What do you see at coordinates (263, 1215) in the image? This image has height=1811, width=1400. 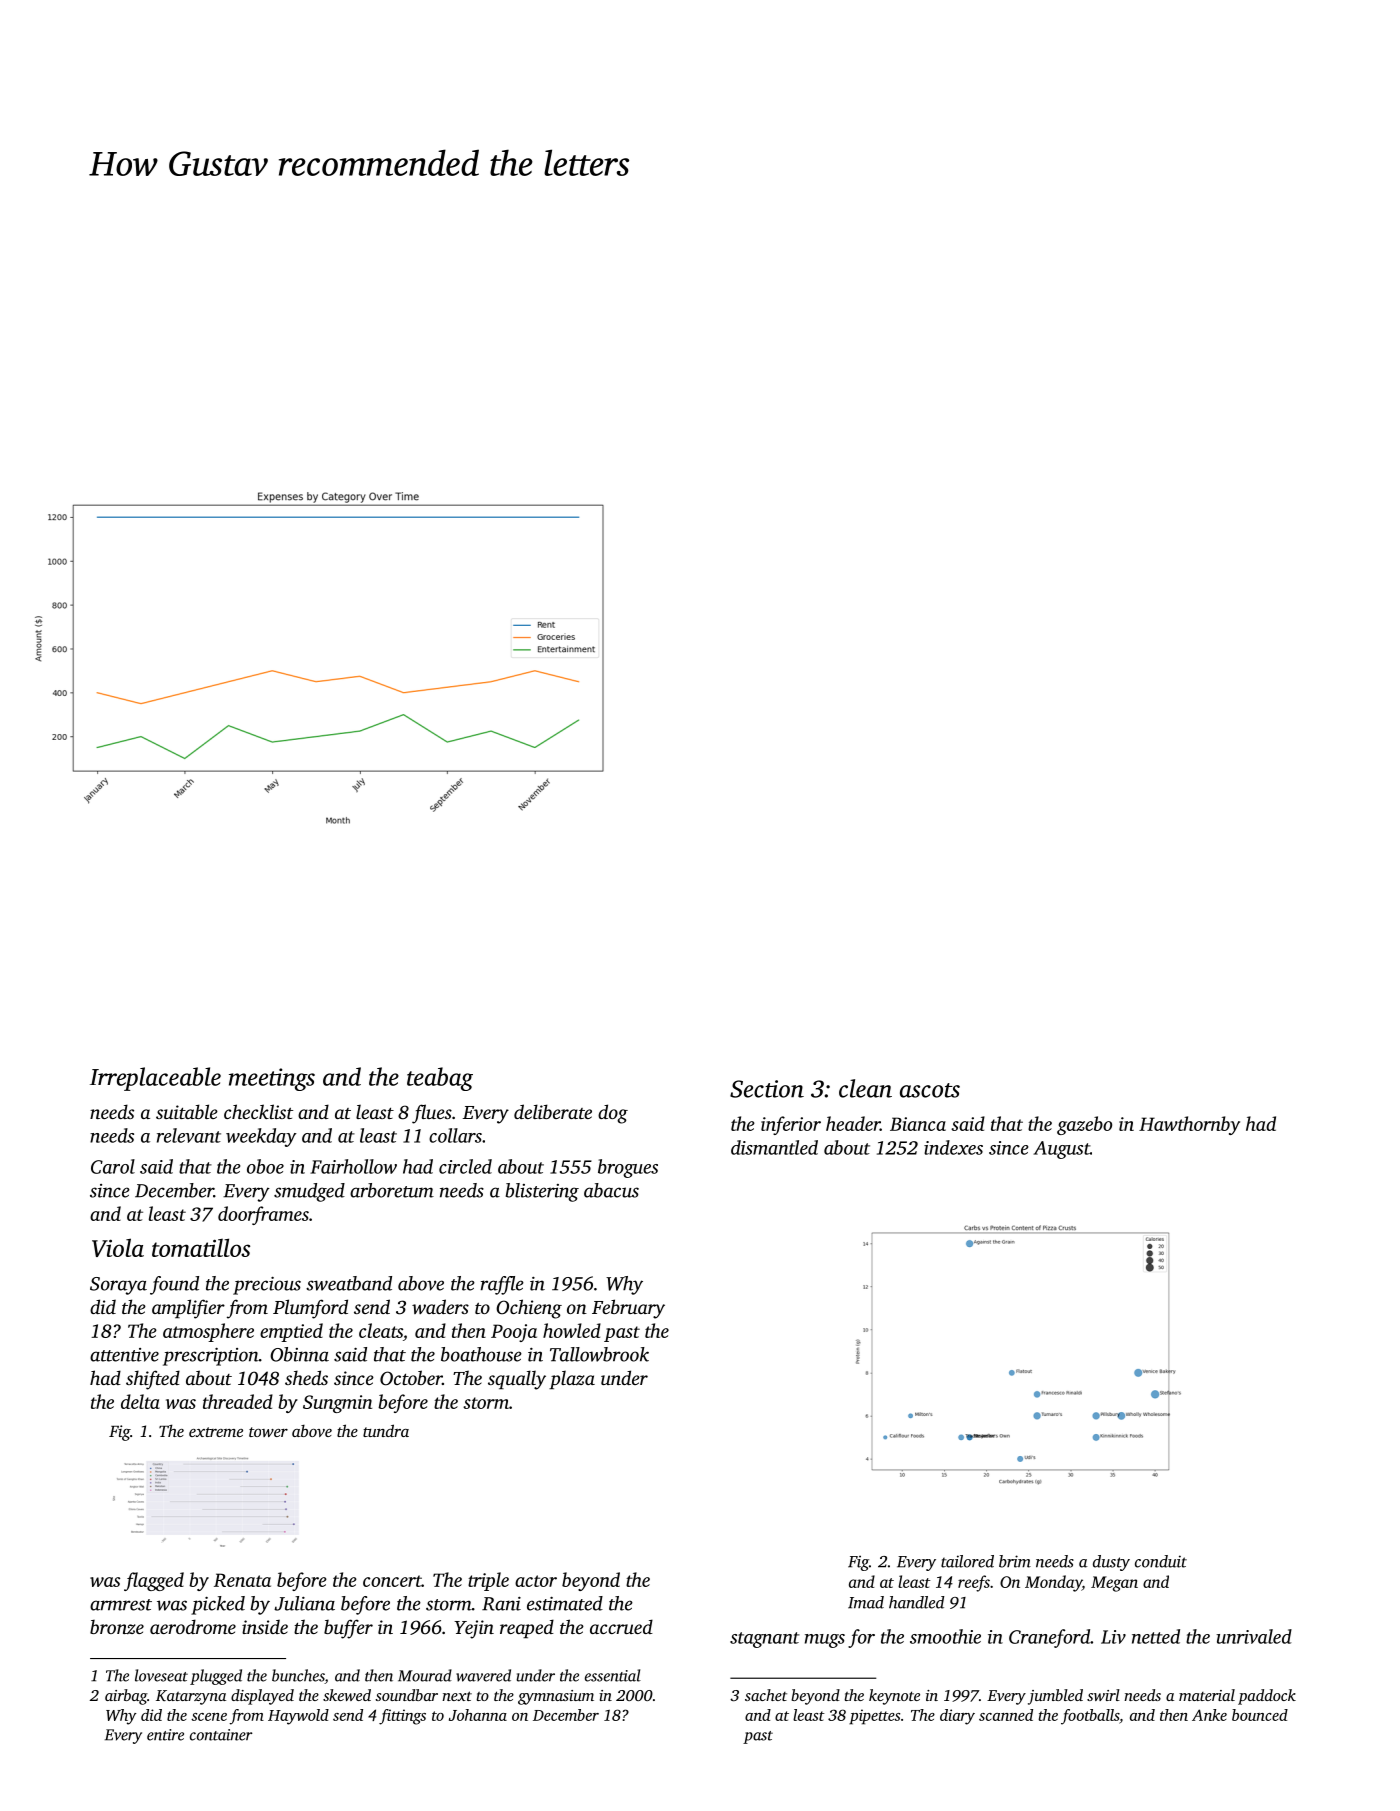 I see `doorframes` at bounding box center [263, 1215].
